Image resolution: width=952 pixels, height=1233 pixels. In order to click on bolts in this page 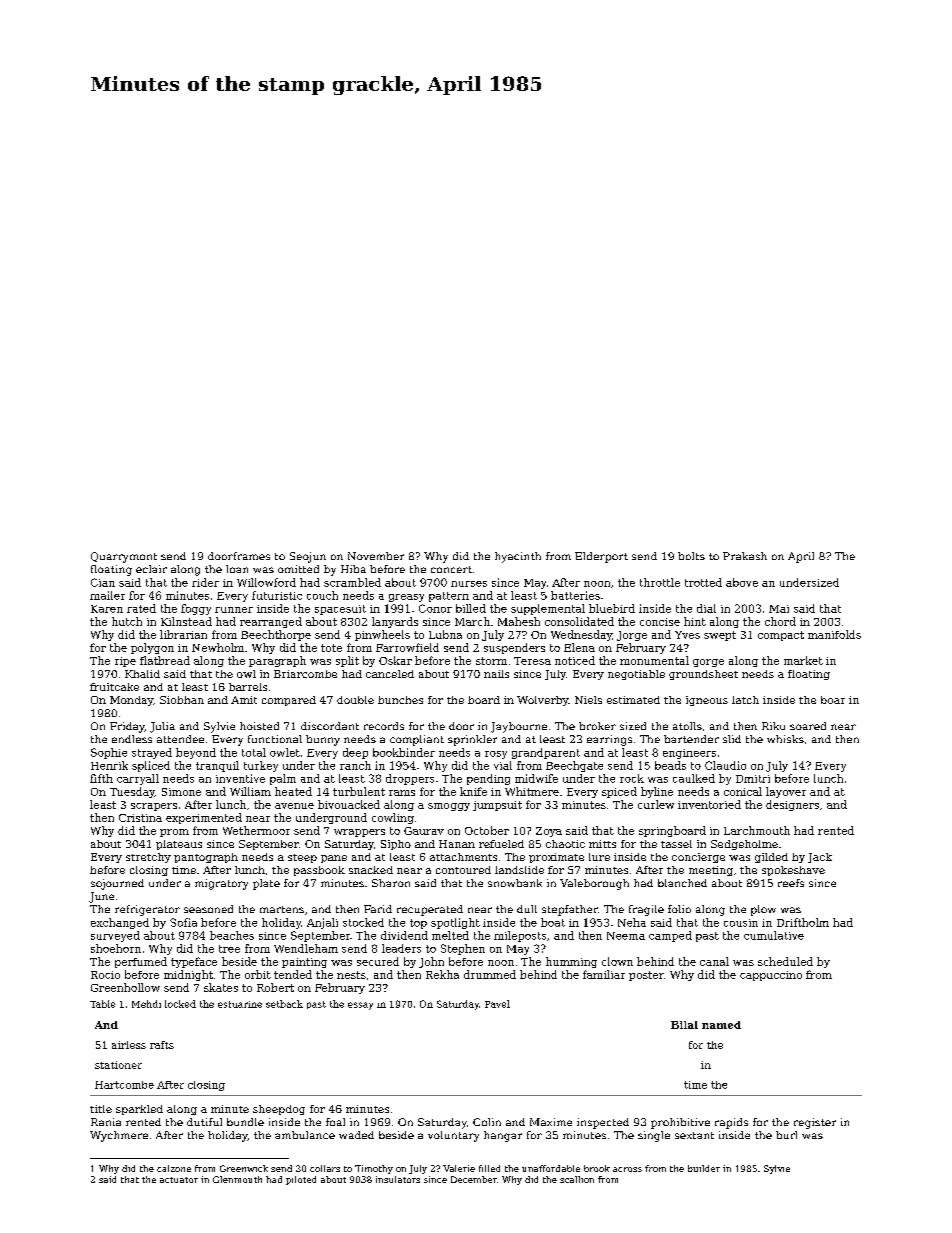, I will do `click(691, 556)`.
